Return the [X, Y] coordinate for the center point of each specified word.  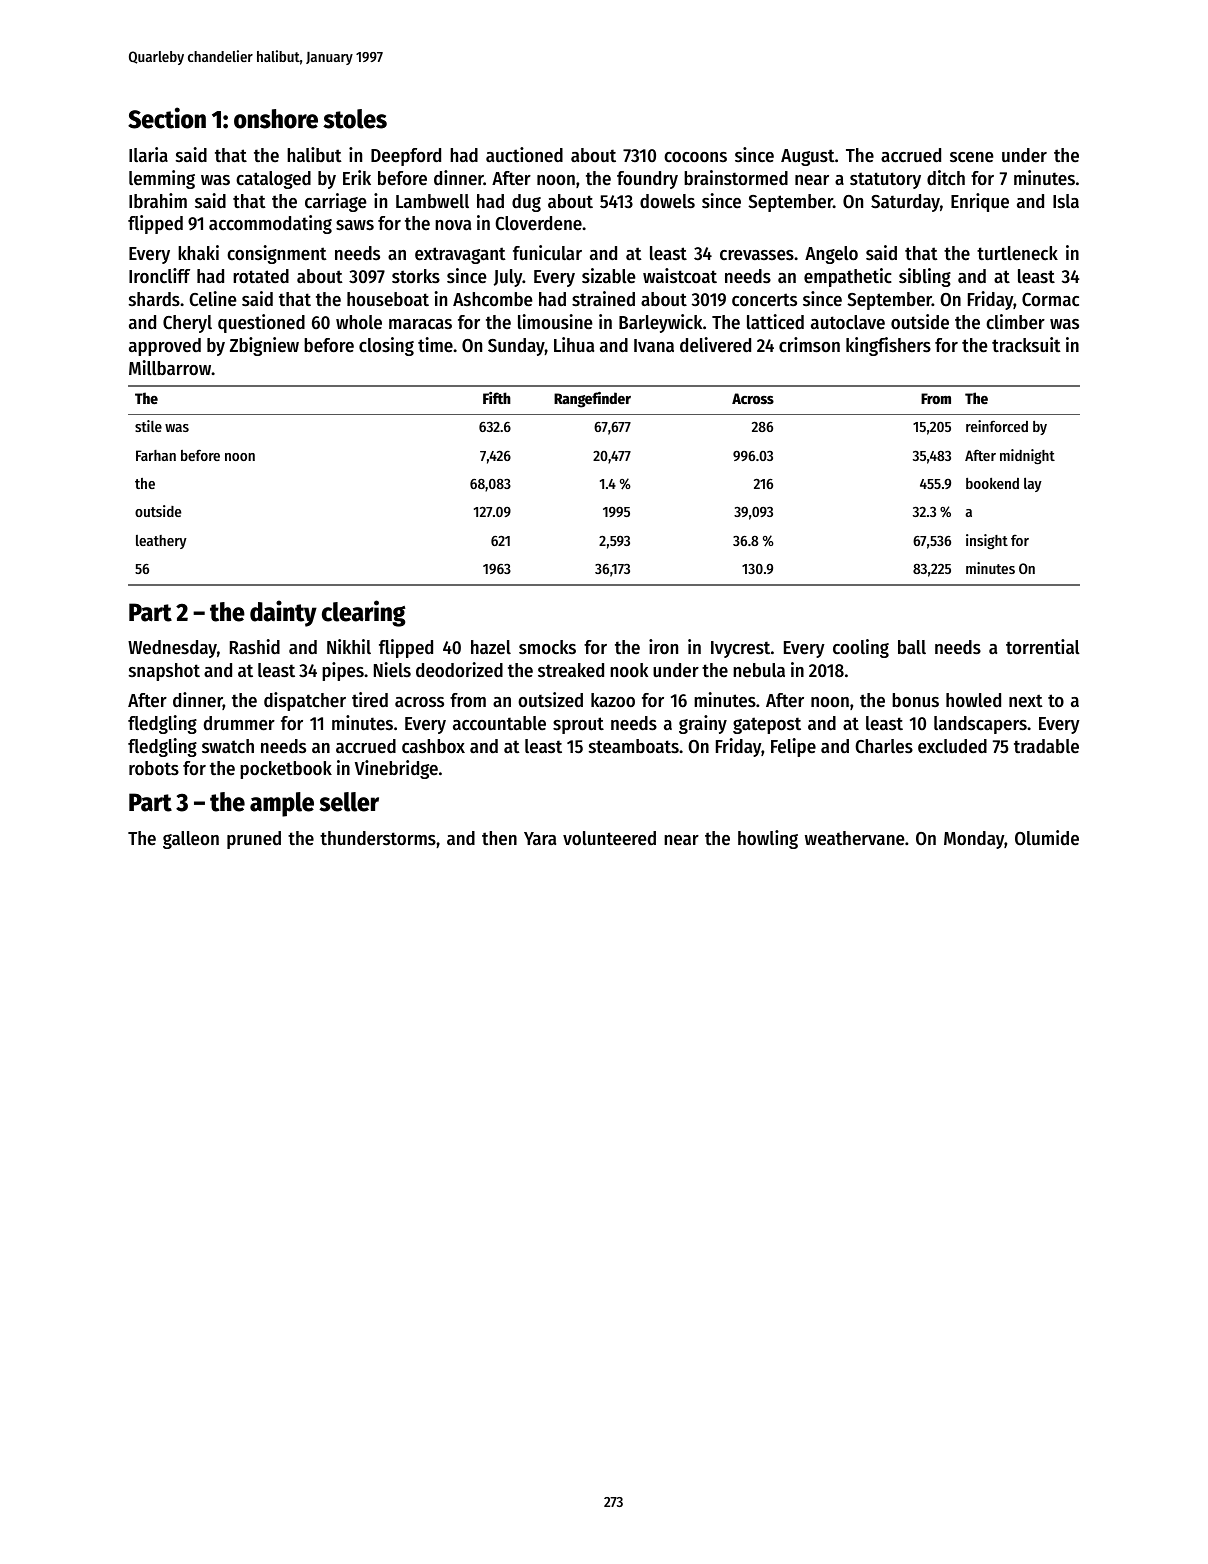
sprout [578, 725]
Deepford [406, 157]
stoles [355, 119]
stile [148, 426]
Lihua [574, 344]
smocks [547, 647]
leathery [161, 542]
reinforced [997, 426]
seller [349, 802]
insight [987, 541]
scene [972, 157]
